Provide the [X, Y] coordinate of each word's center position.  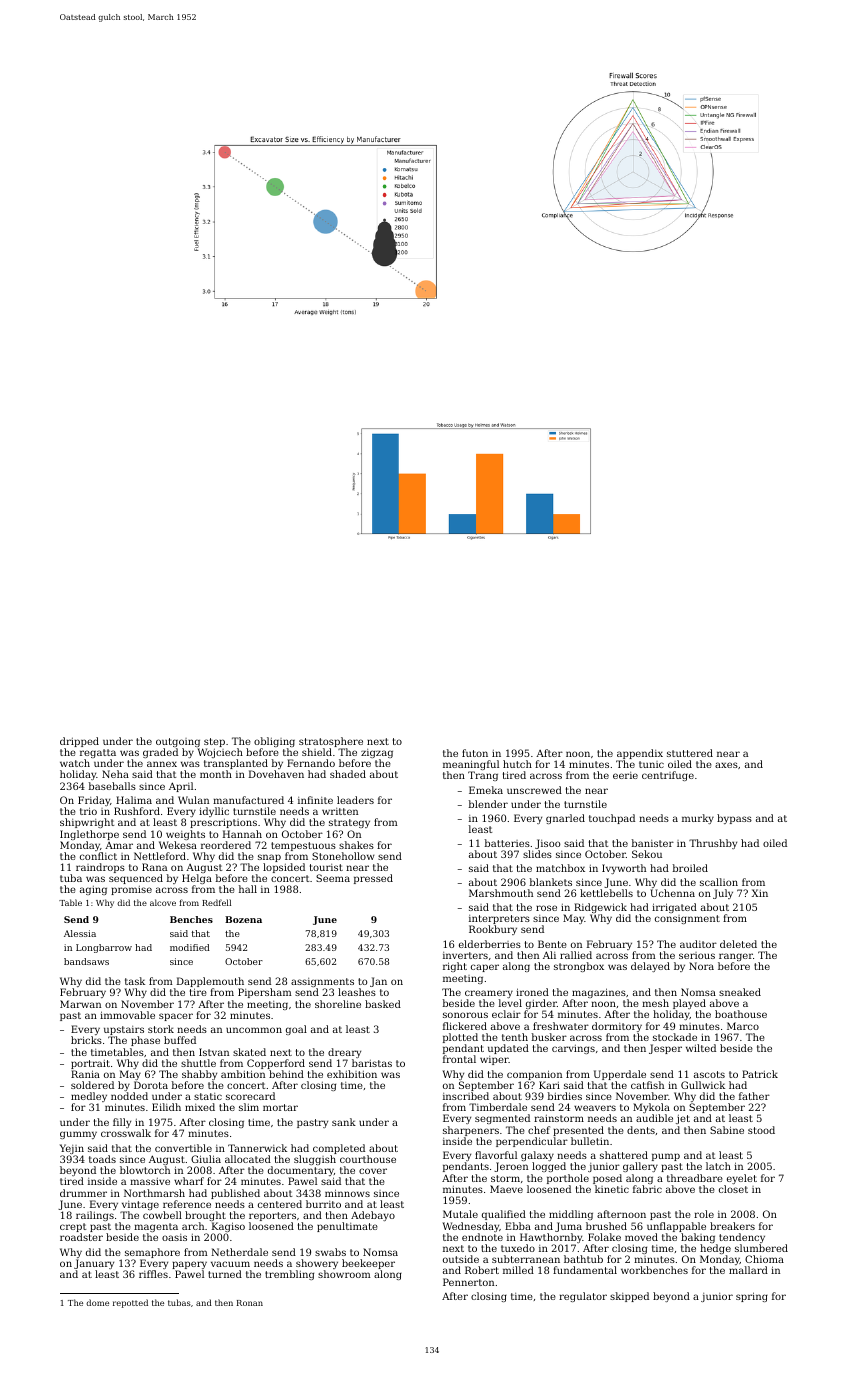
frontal [459, 1059]
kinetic [612, 1189]
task [135, 981]
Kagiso [228, 1228]
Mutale [460, 1214]
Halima [134, 800]
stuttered [690, 753]
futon [475, 753]
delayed [650, 967]
